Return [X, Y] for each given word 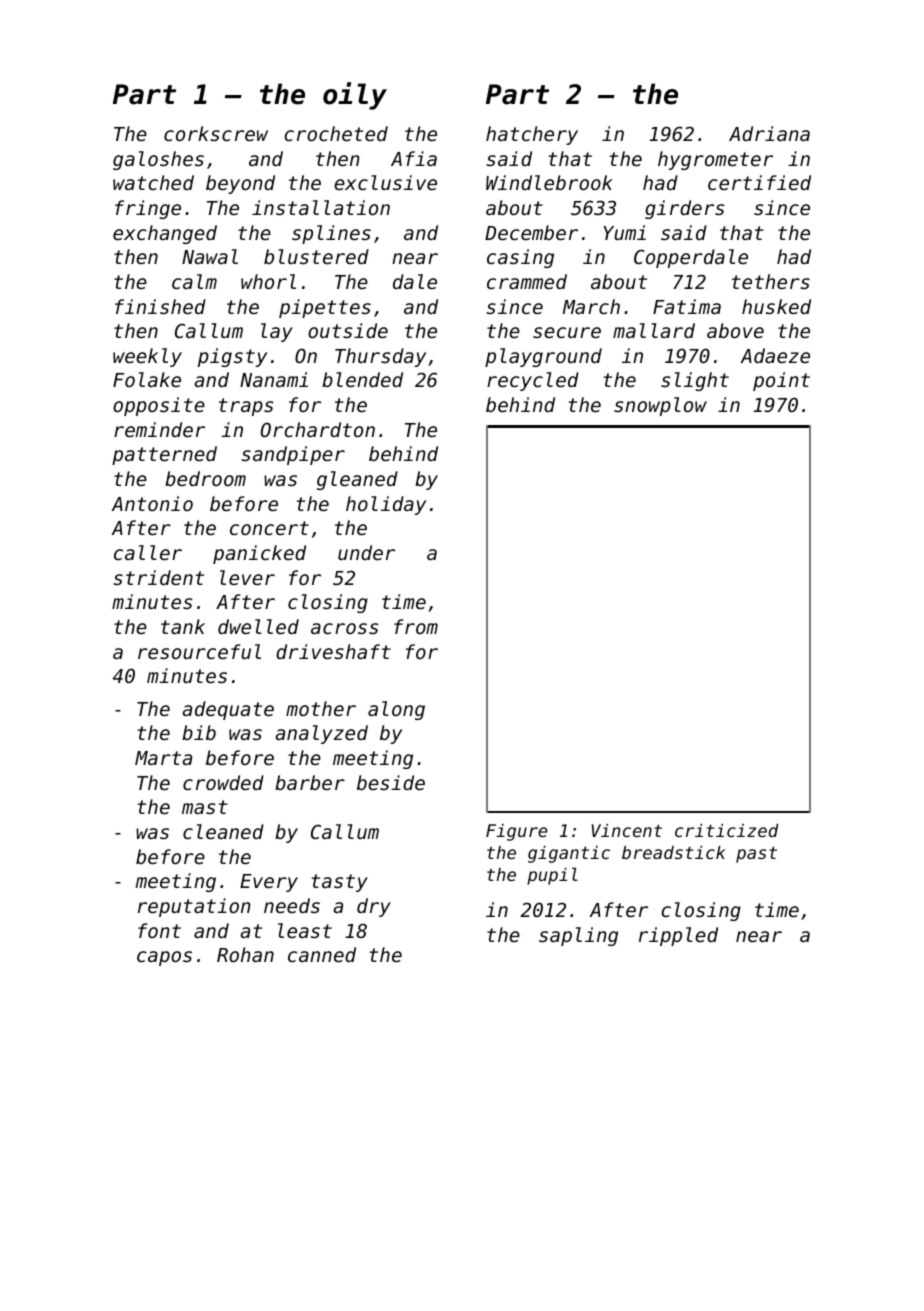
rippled [678, 936]
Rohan [245, 954]
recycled [533, 381]
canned [322, 954]
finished [160, 306]
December [531, 232]
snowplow [660, 406]
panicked [259, 554]
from [416, 626]
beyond [240, 184]
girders [684, 209]
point [781, 381]
